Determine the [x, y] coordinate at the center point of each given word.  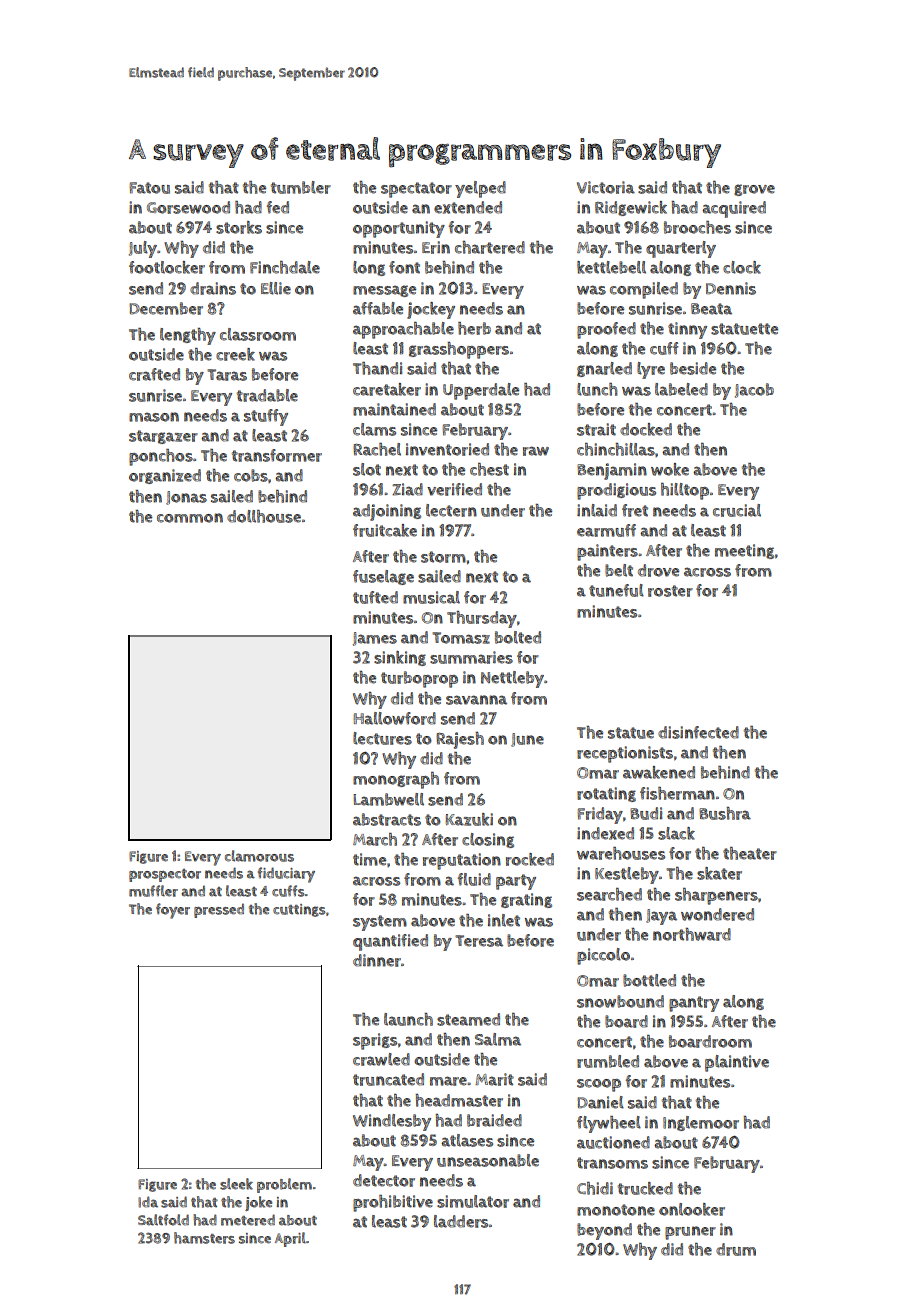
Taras [227, 375]
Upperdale [481, 391]
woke [670, 469]
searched [609, 894]
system [380, 923]
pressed [219, 910]
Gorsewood [188, 207]
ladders [461, 1221]
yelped [480, 189]
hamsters [204, 1238]
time [369, 859]
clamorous [259, 856]
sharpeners [716, 896]
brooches [697, 227]
